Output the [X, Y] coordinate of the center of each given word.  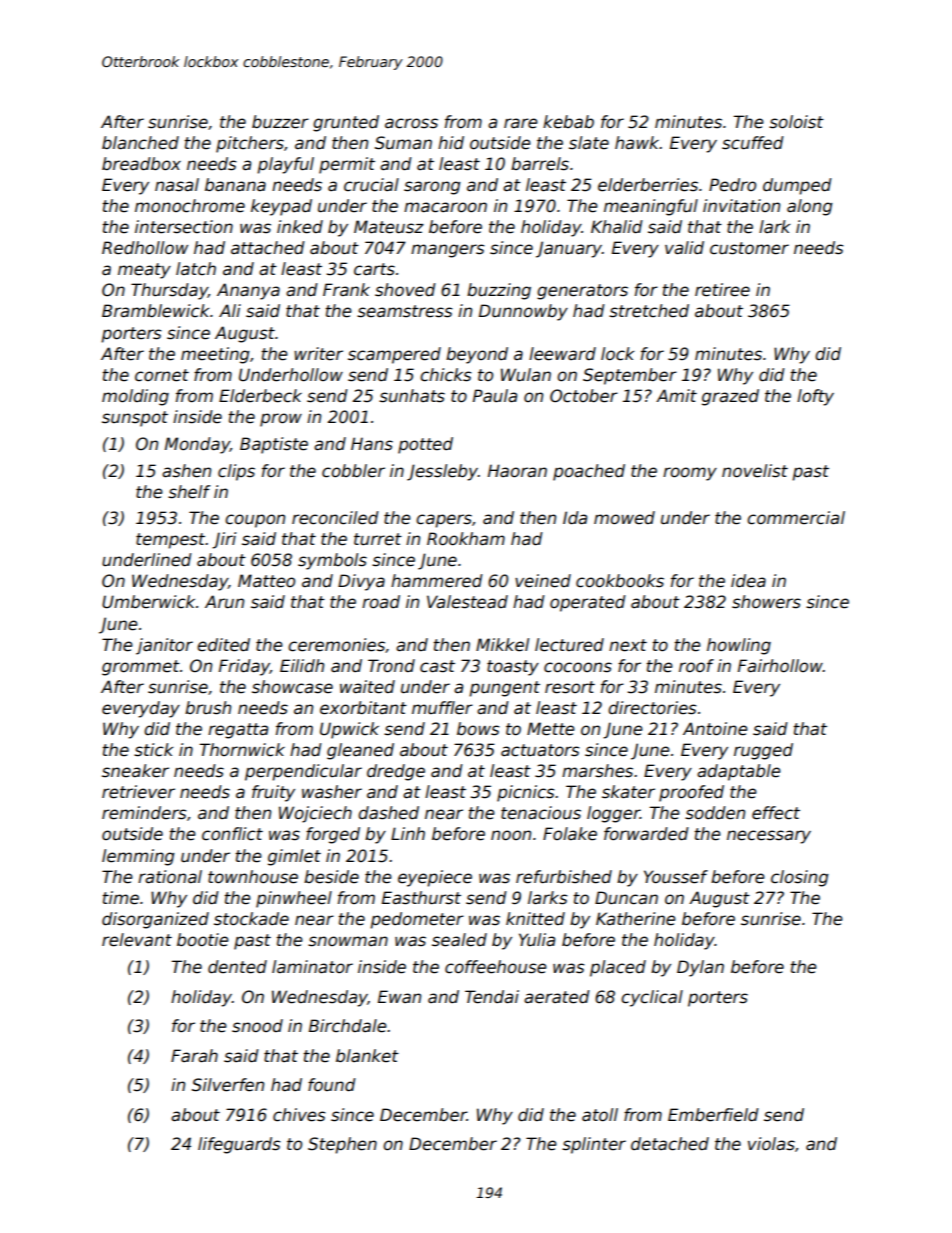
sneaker [135, 771]
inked [300, 227]
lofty [815, 397]
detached [670, 1144]
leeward [562, 354]
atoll [600, 1115]
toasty [513, 668]
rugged [763, 751]
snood [257, 1026]
